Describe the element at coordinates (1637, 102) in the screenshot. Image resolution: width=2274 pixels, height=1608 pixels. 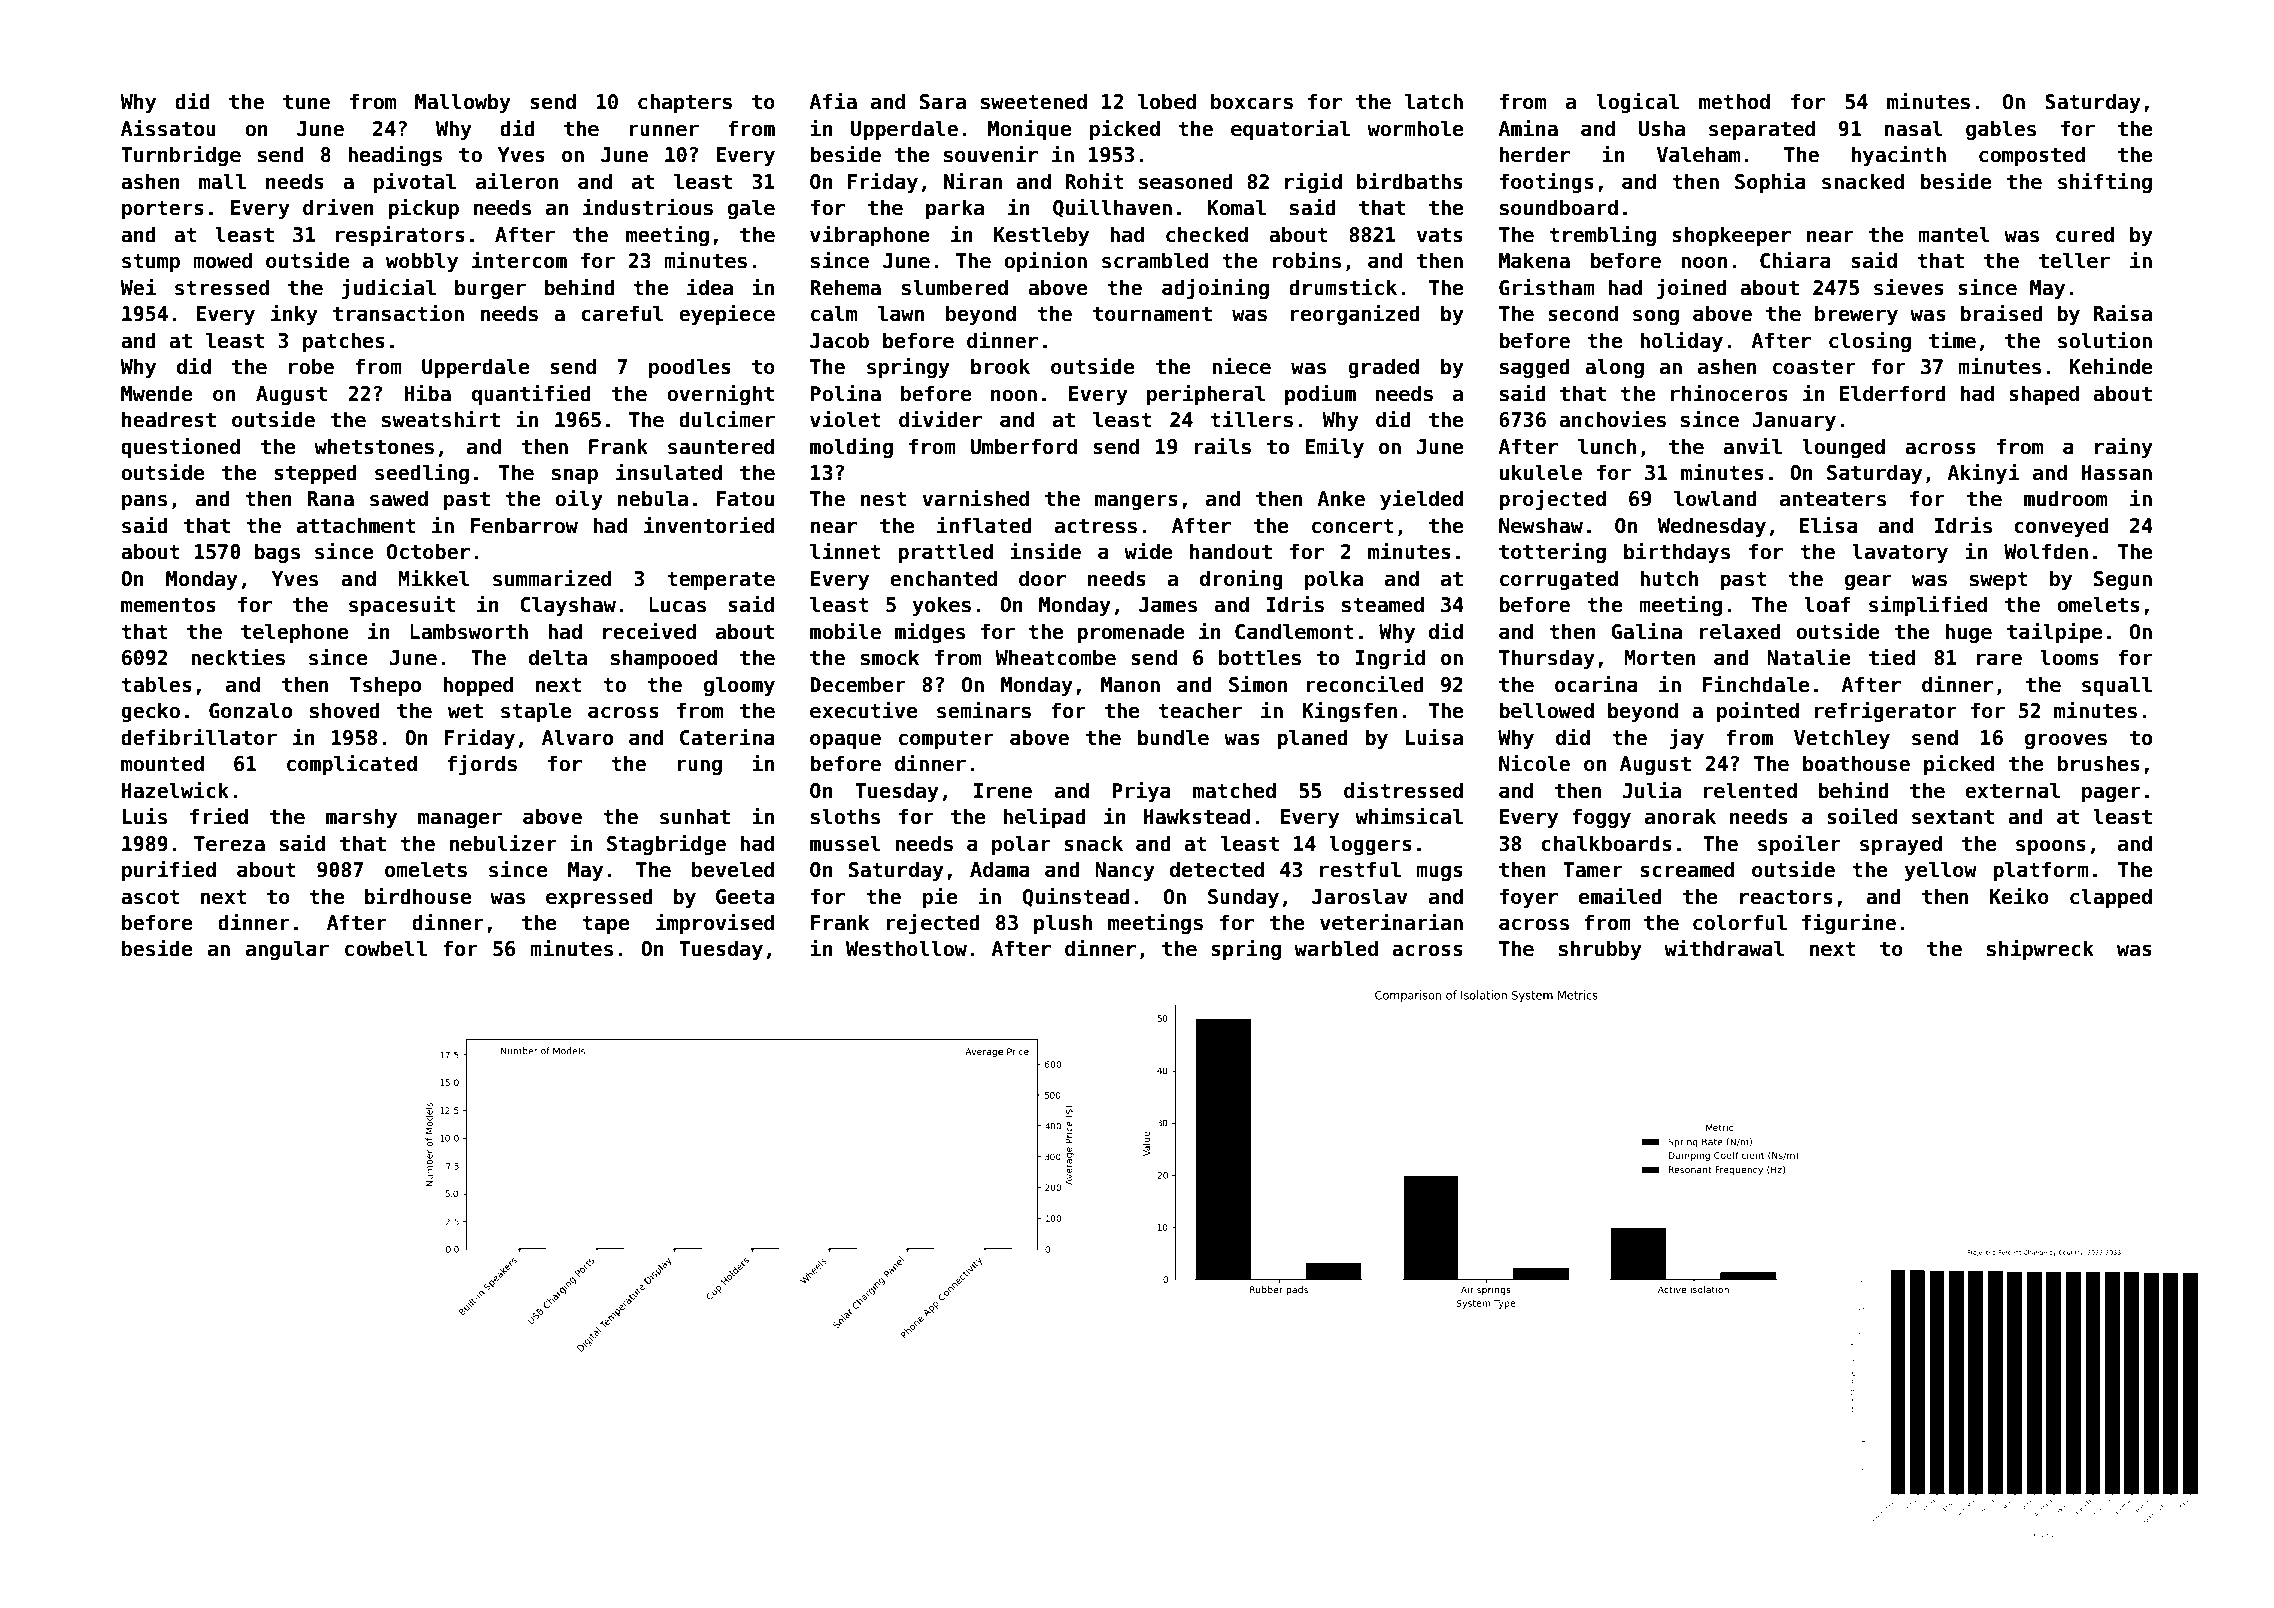
I see `logical` at that location.
